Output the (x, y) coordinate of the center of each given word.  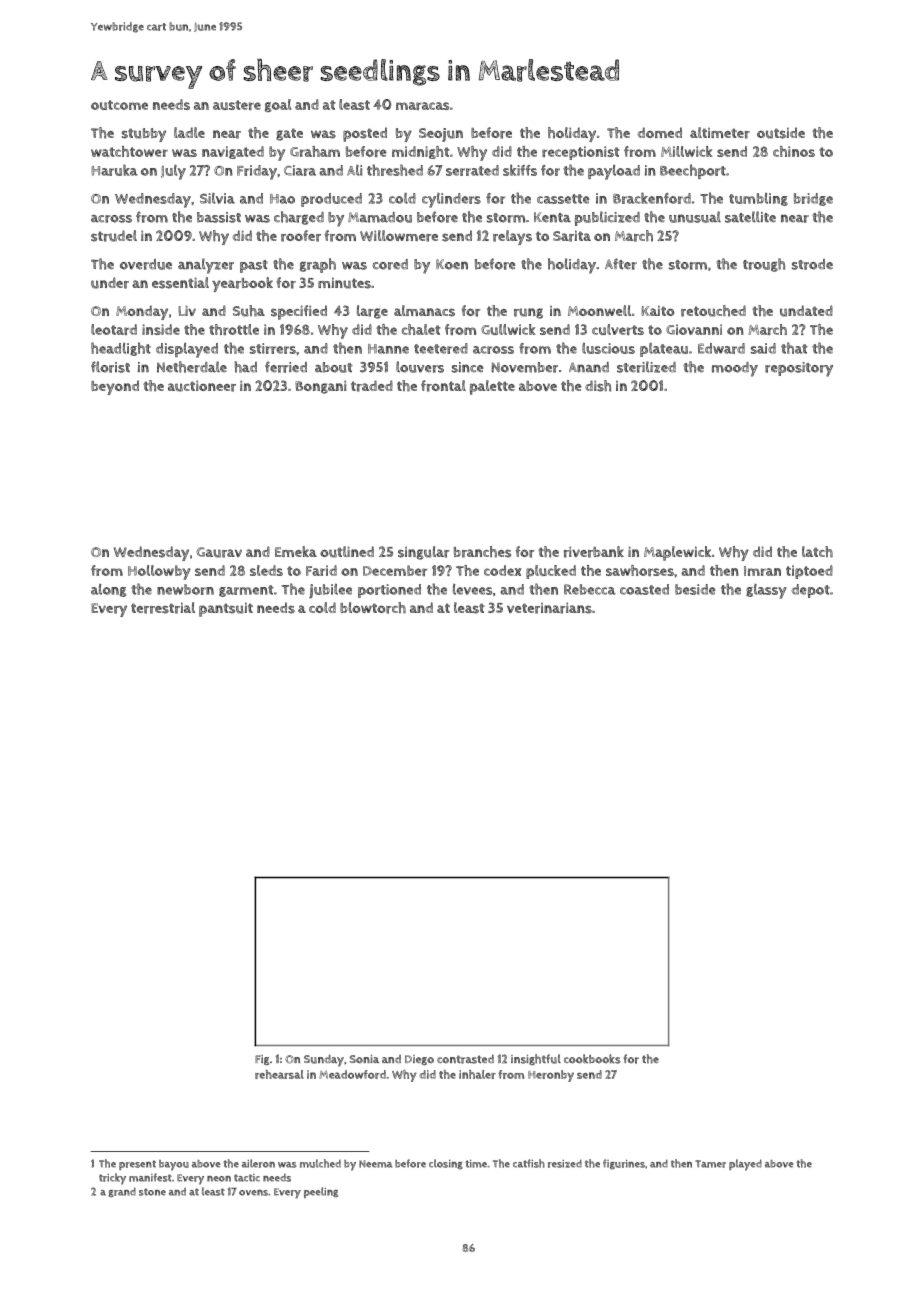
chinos (794, 151)
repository (799, 369)
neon (219, 1179)
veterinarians (549, 608)
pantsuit (226, 609)
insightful (536, 1059)
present (137, 1165)
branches (482, 552)
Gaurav (219, 552)
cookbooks (592, 1059)
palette (492, 387)
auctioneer (202, 386)
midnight (420, 152)
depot (810, 591)
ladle (189, 132)
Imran (762, 571)
